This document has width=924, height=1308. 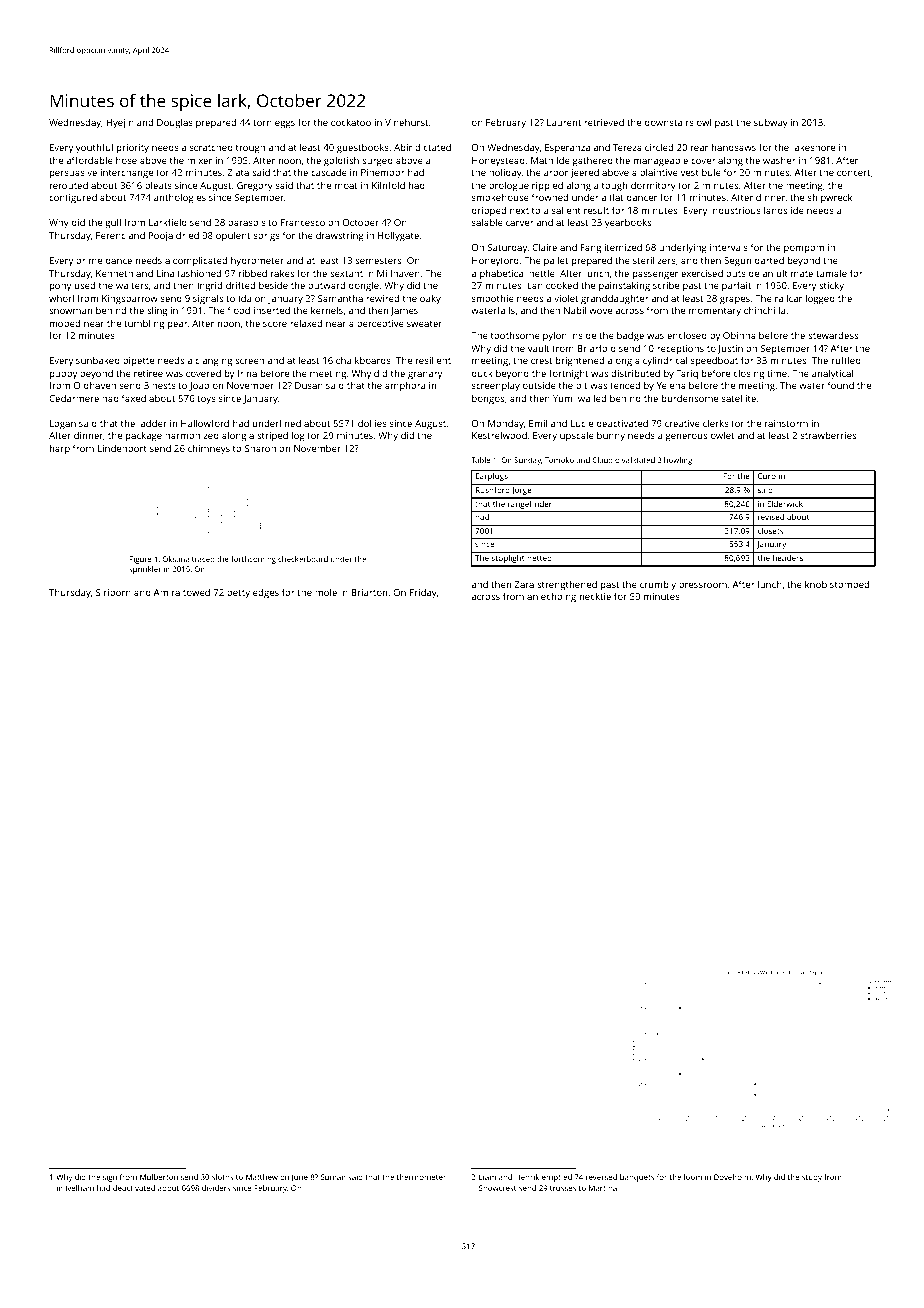 I want to click on thermometer, so click(x=421, y=1177).
